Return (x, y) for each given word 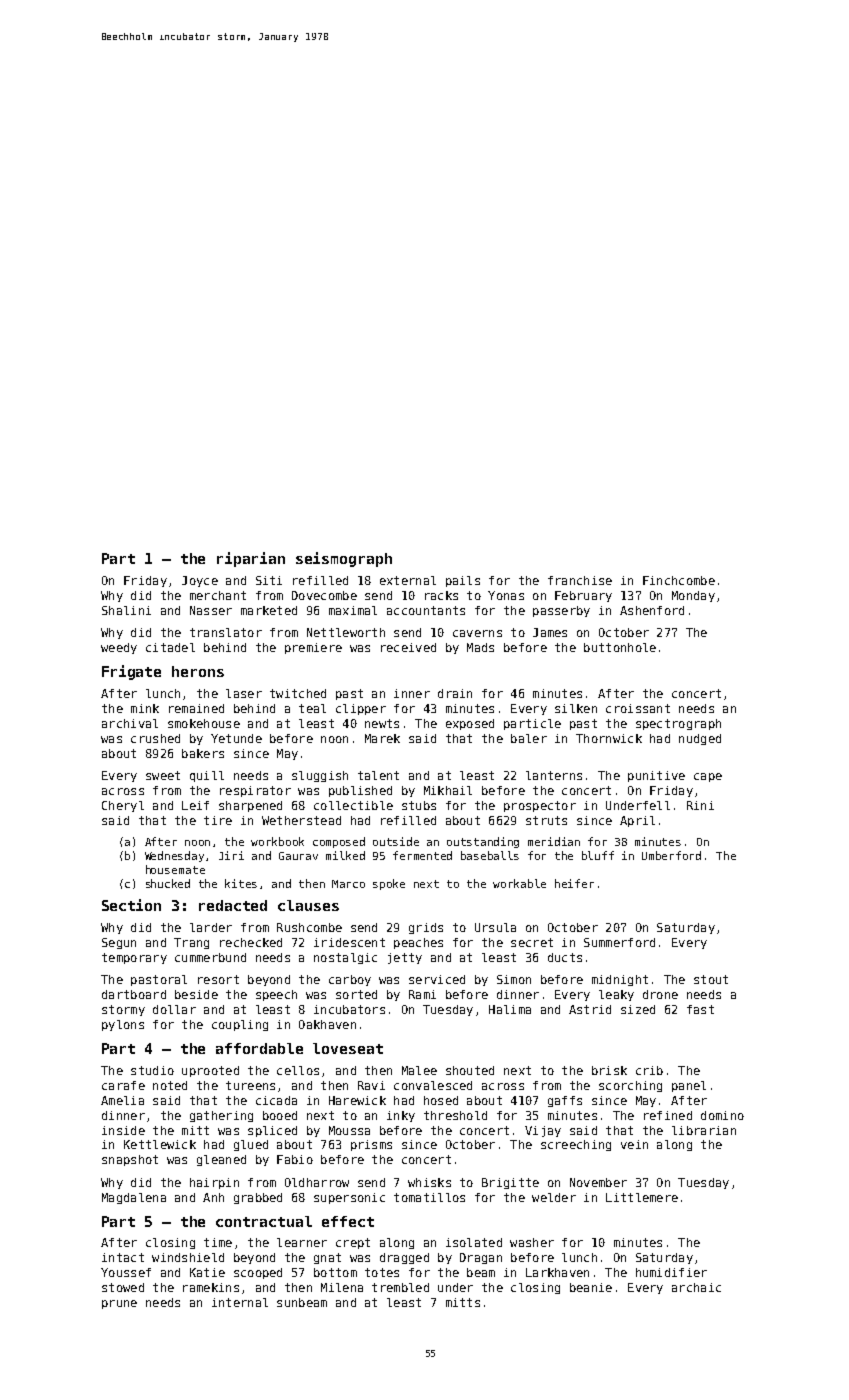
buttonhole (620, 647)
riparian (251, 559)
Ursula (495, 927)
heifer (574, 883)
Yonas (506, 595)
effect (348, 1221)
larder (211, 927)
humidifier (671, 1272)
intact (123, 1257)
